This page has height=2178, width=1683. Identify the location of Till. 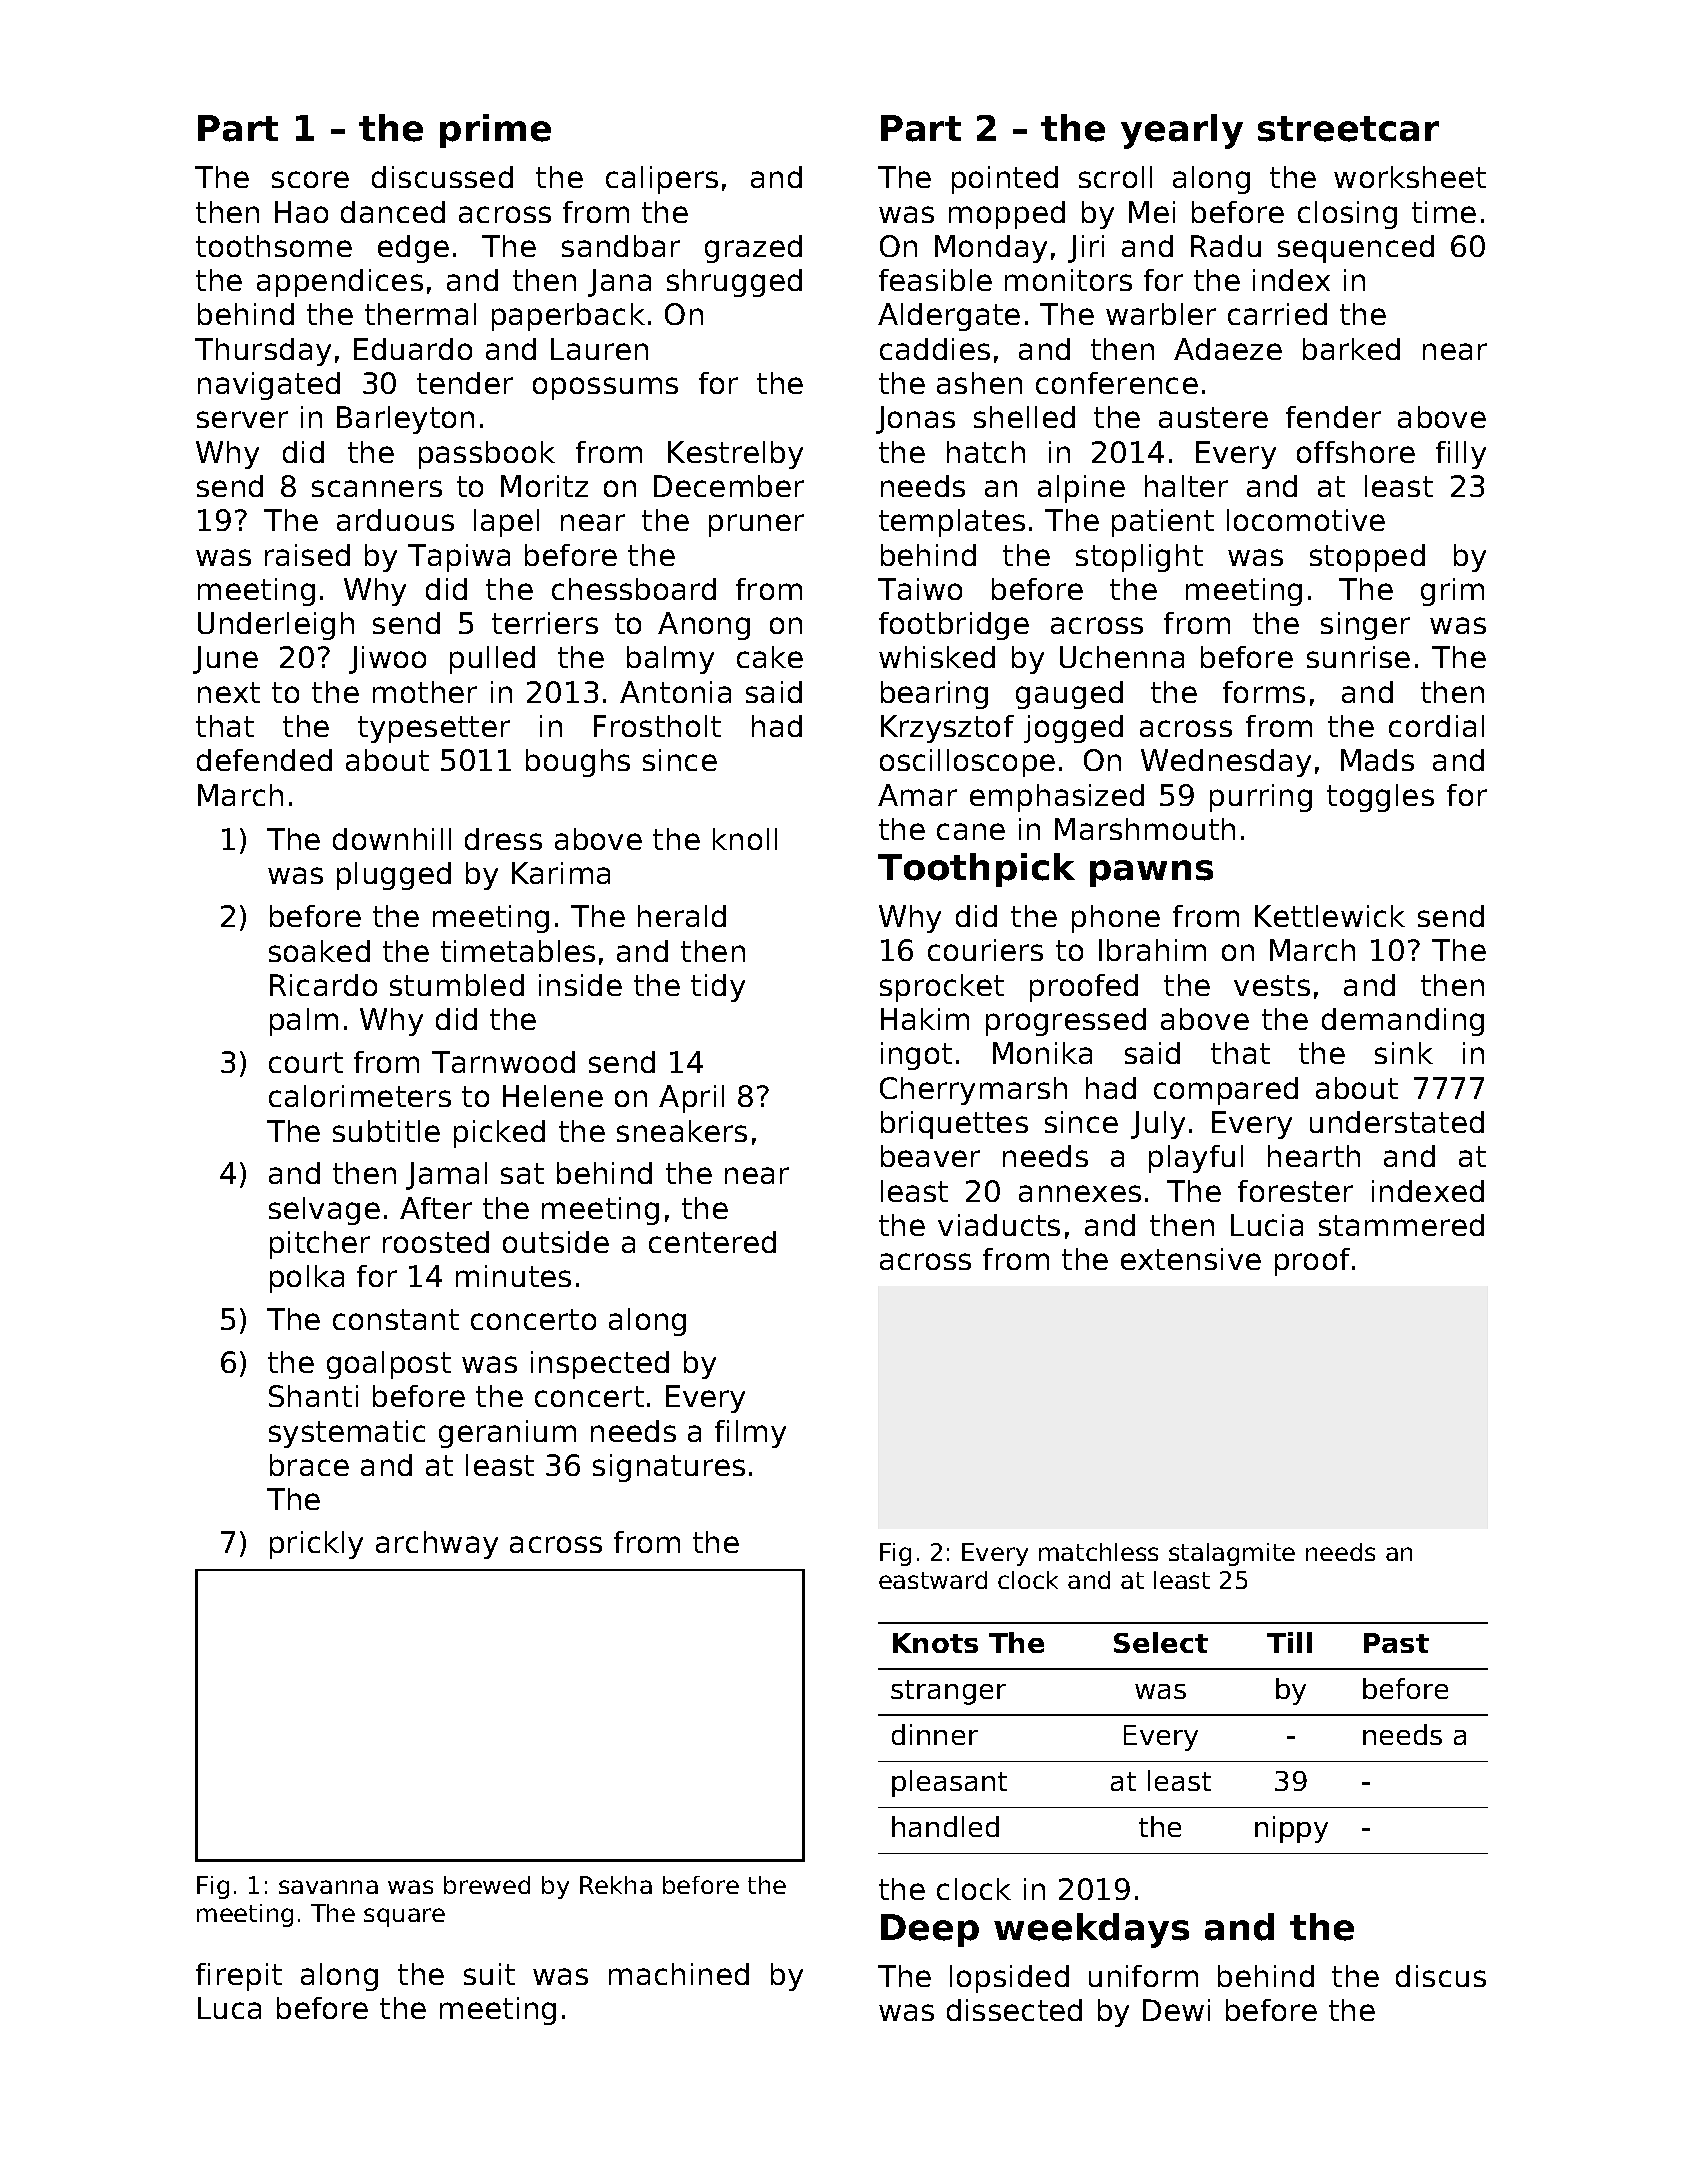
(1289, 1642).
